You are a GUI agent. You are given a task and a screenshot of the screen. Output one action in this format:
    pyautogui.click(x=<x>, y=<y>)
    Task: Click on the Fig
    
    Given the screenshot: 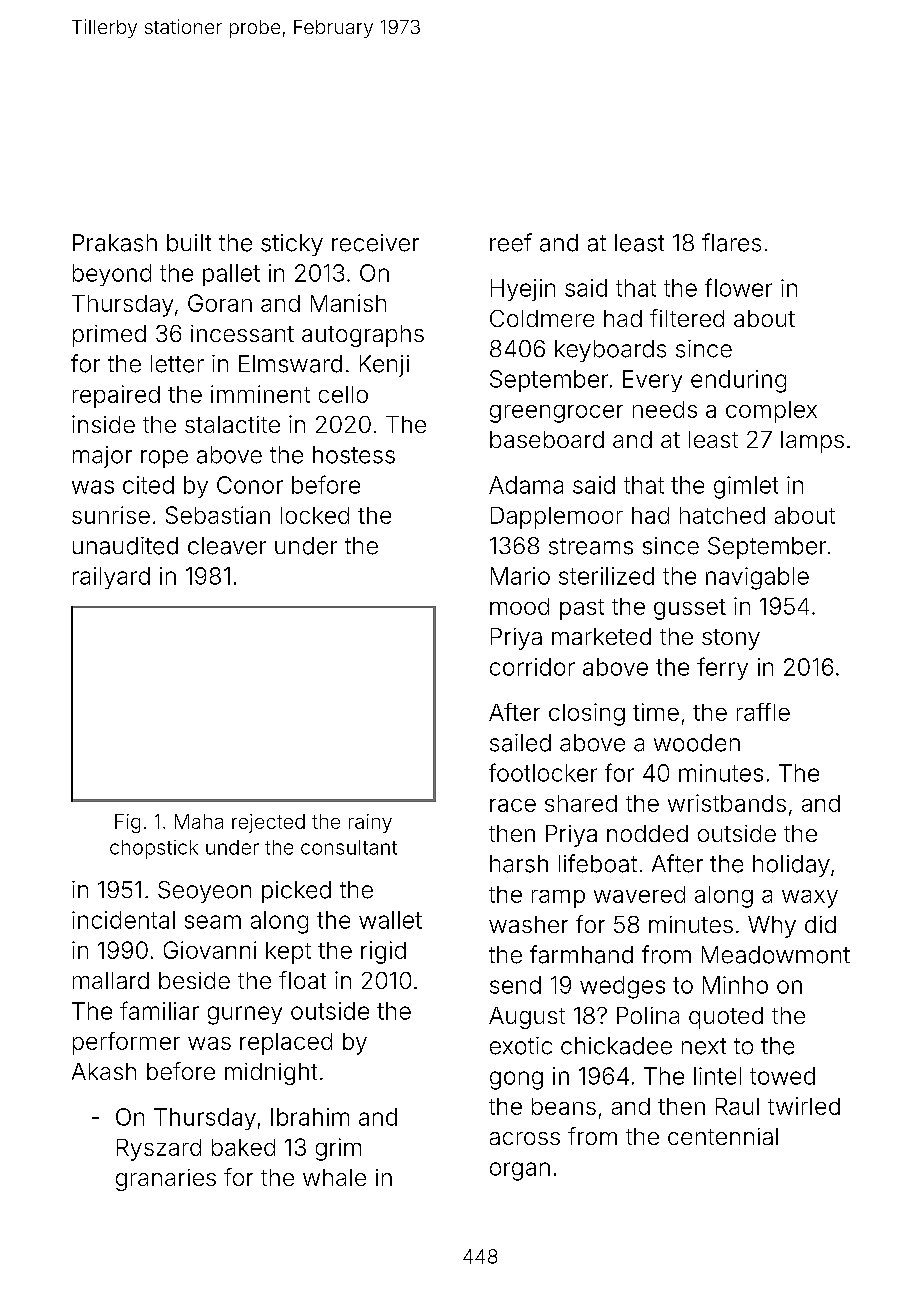 What is the action you would take?
    pyautogui.click(x=127, y=823)
